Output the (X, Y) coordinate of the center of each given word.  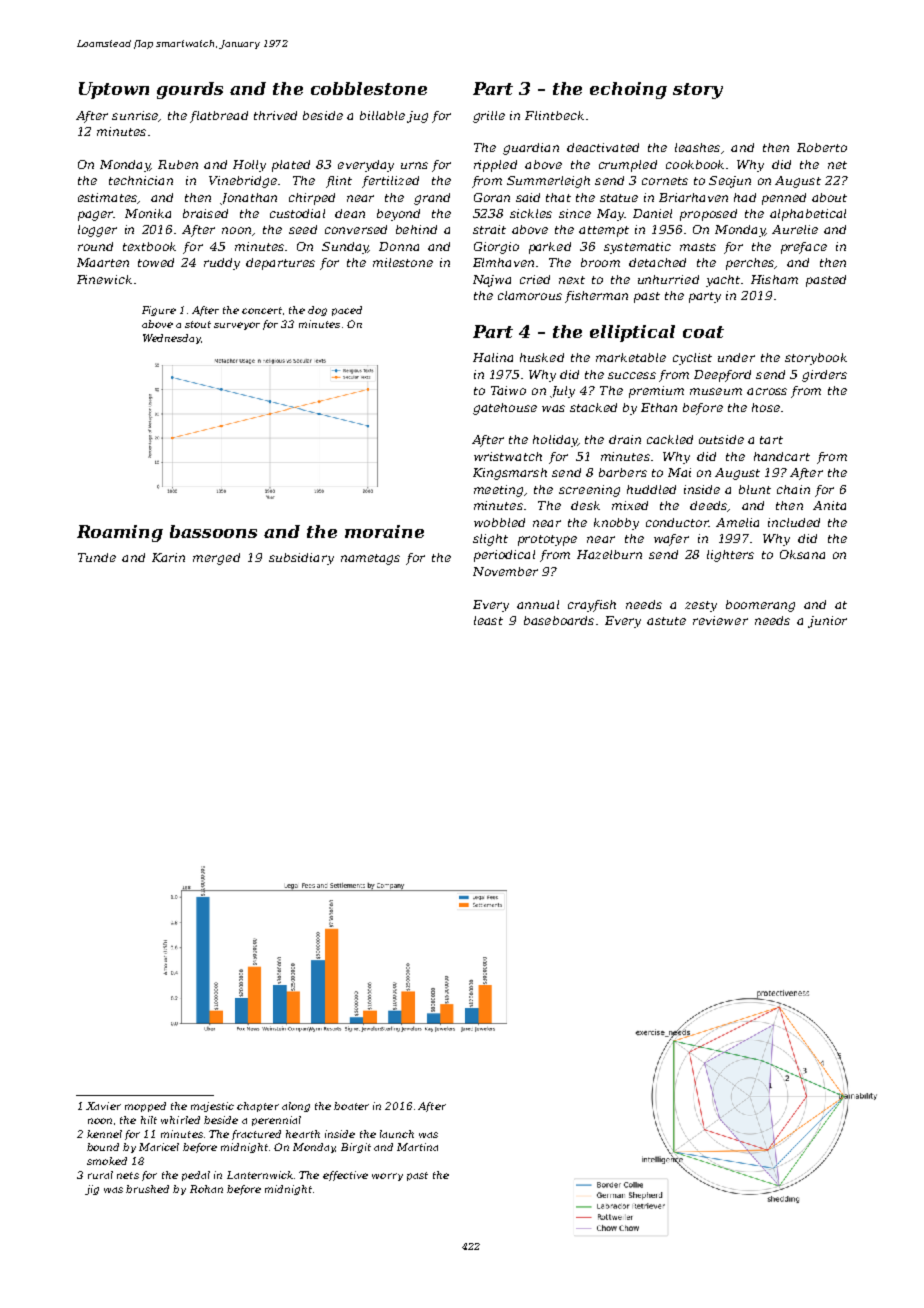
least (488, 620)
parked (550, 248)
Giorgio (496, 248)
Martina (417, 1147)
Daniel (652, 213)
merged (216, 559)
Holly (249, 166)
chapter (258, 1107)
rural (100, 1175)
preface (804, 248)
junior (827, 622)
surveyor (237, 326)
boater (351, 1106)
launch (397, 1134)
